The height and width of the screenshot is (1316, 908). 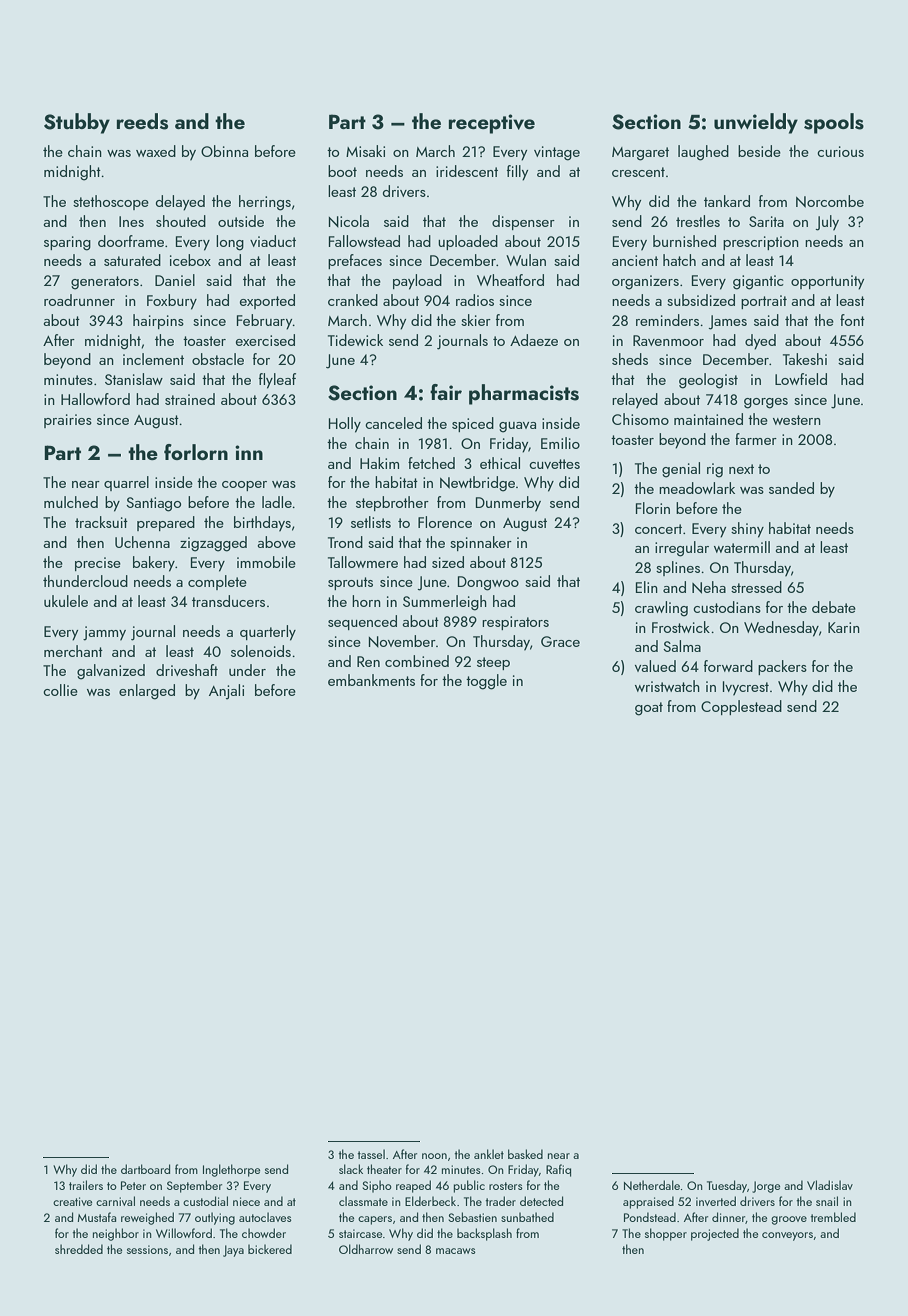 I want to click on prefaces, so click(x=355, y=261).
